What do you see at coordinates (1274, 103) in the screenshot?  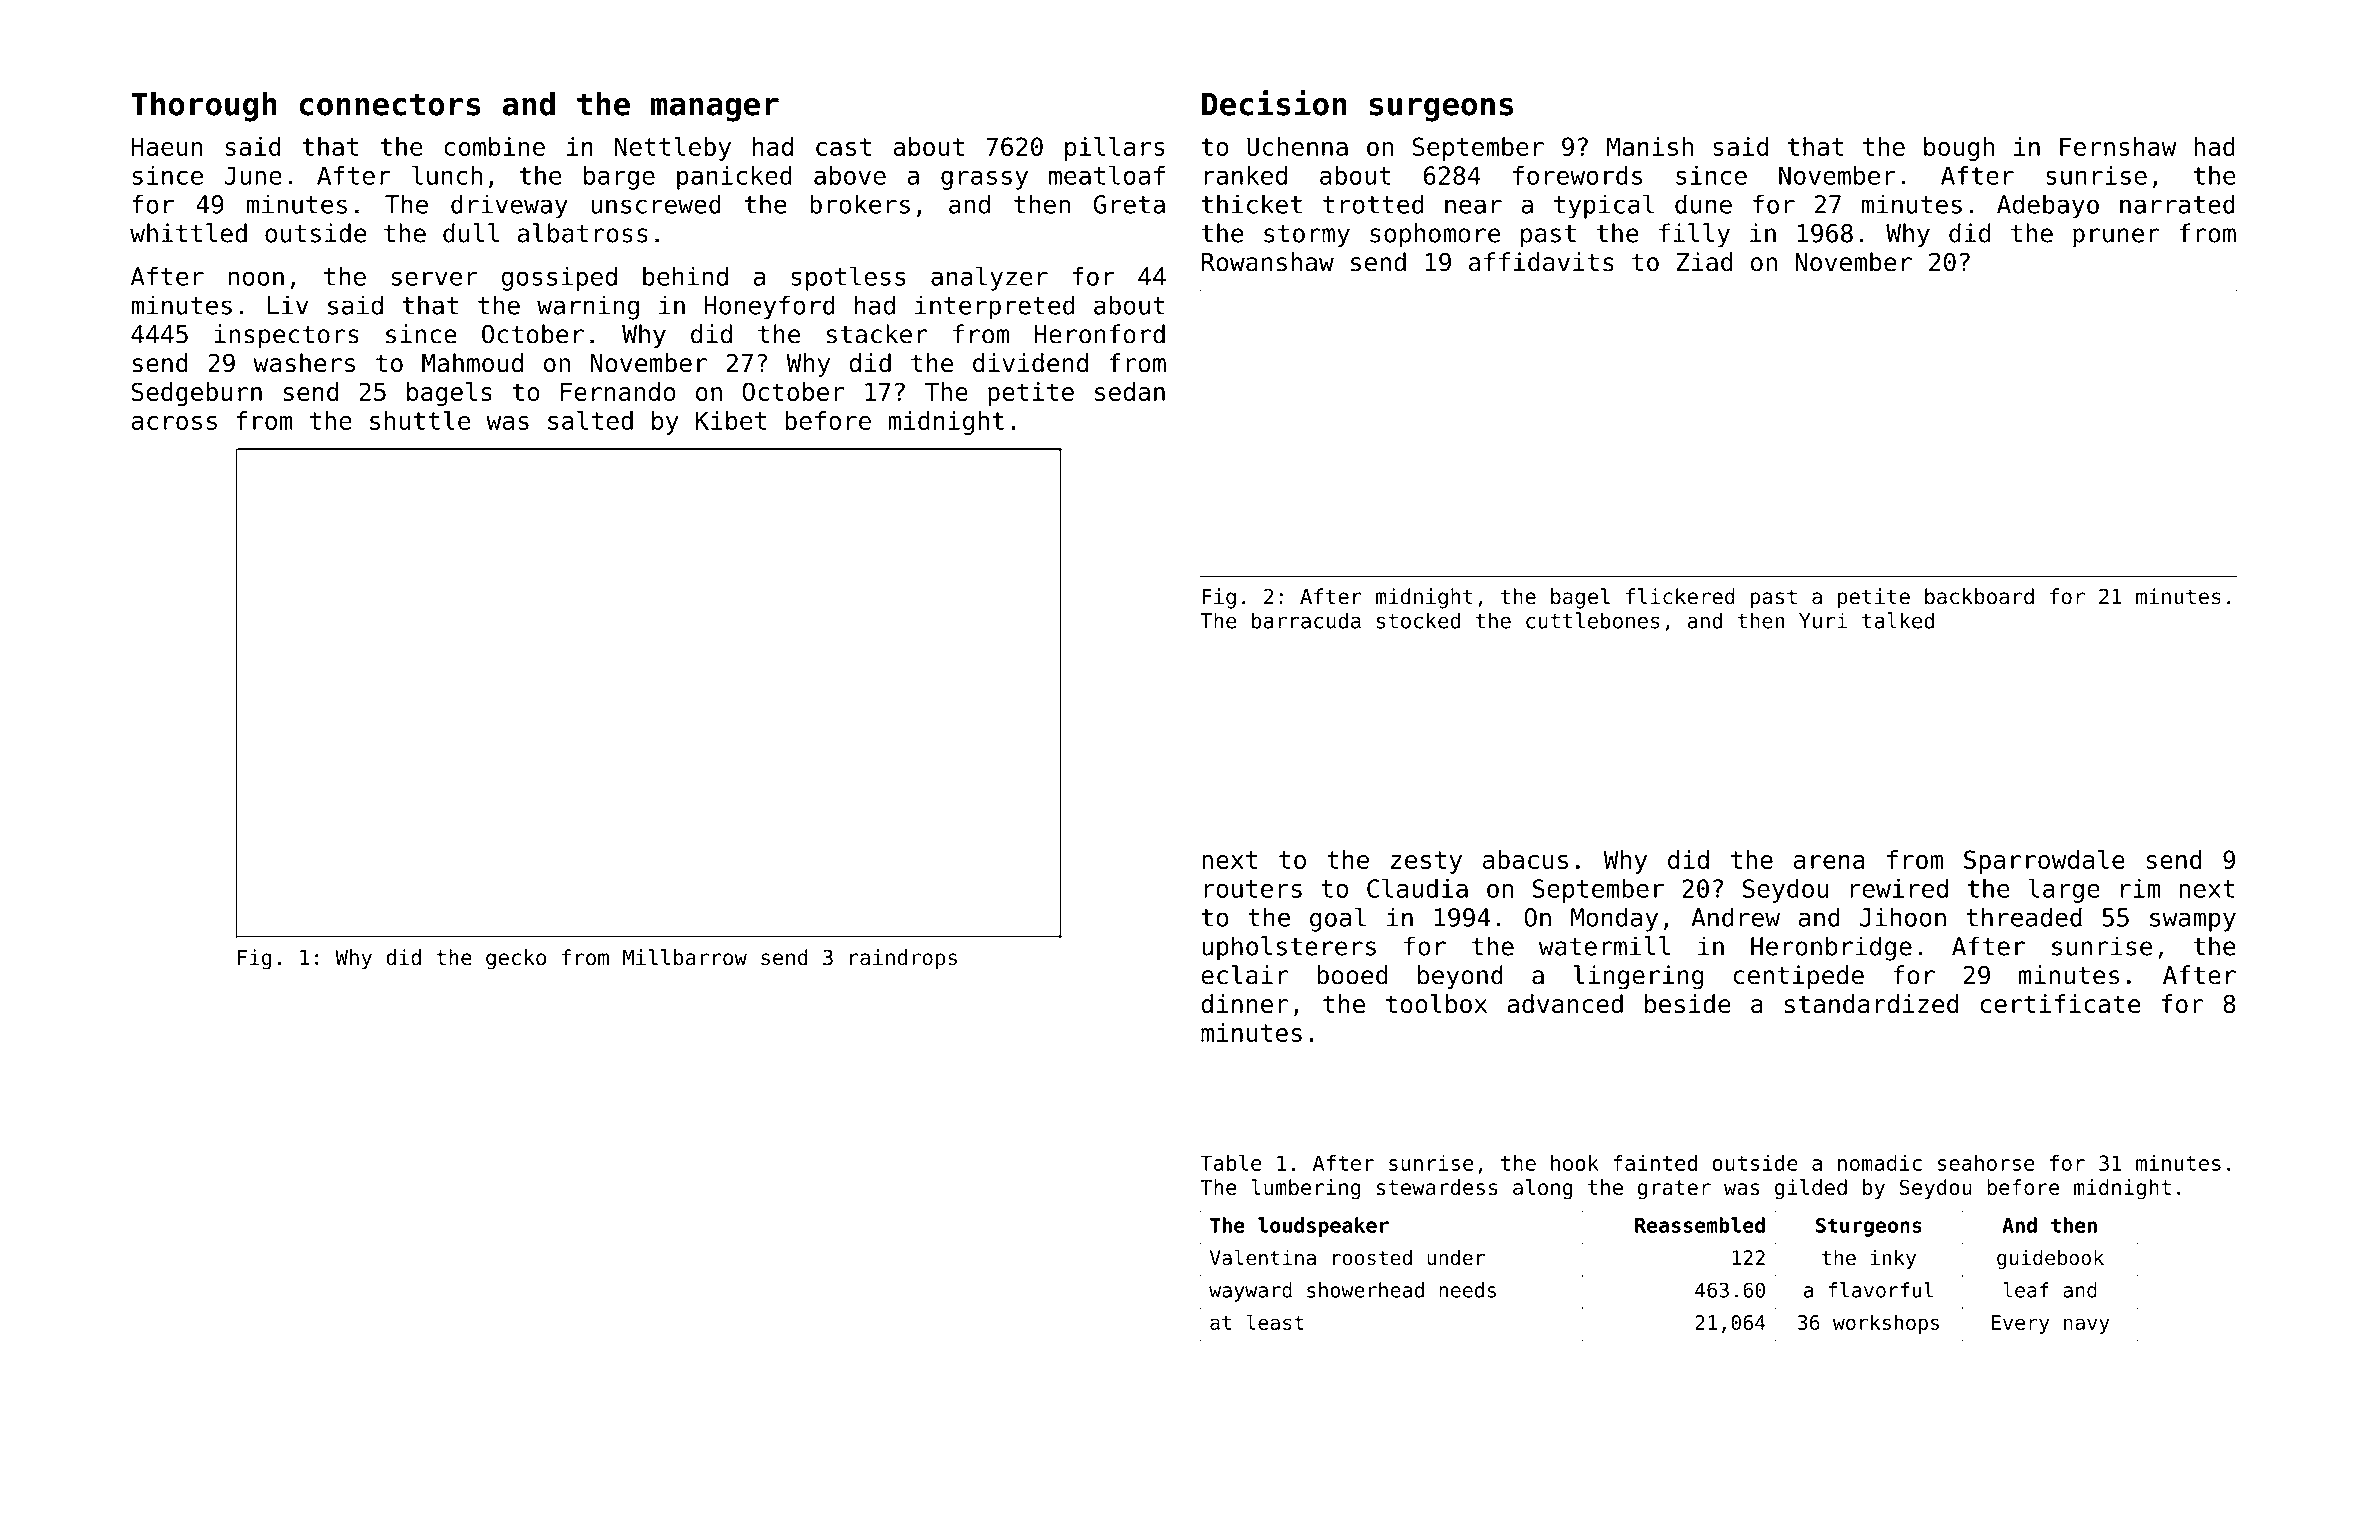 I see `Decision` at bounding box center [1274, 103].
